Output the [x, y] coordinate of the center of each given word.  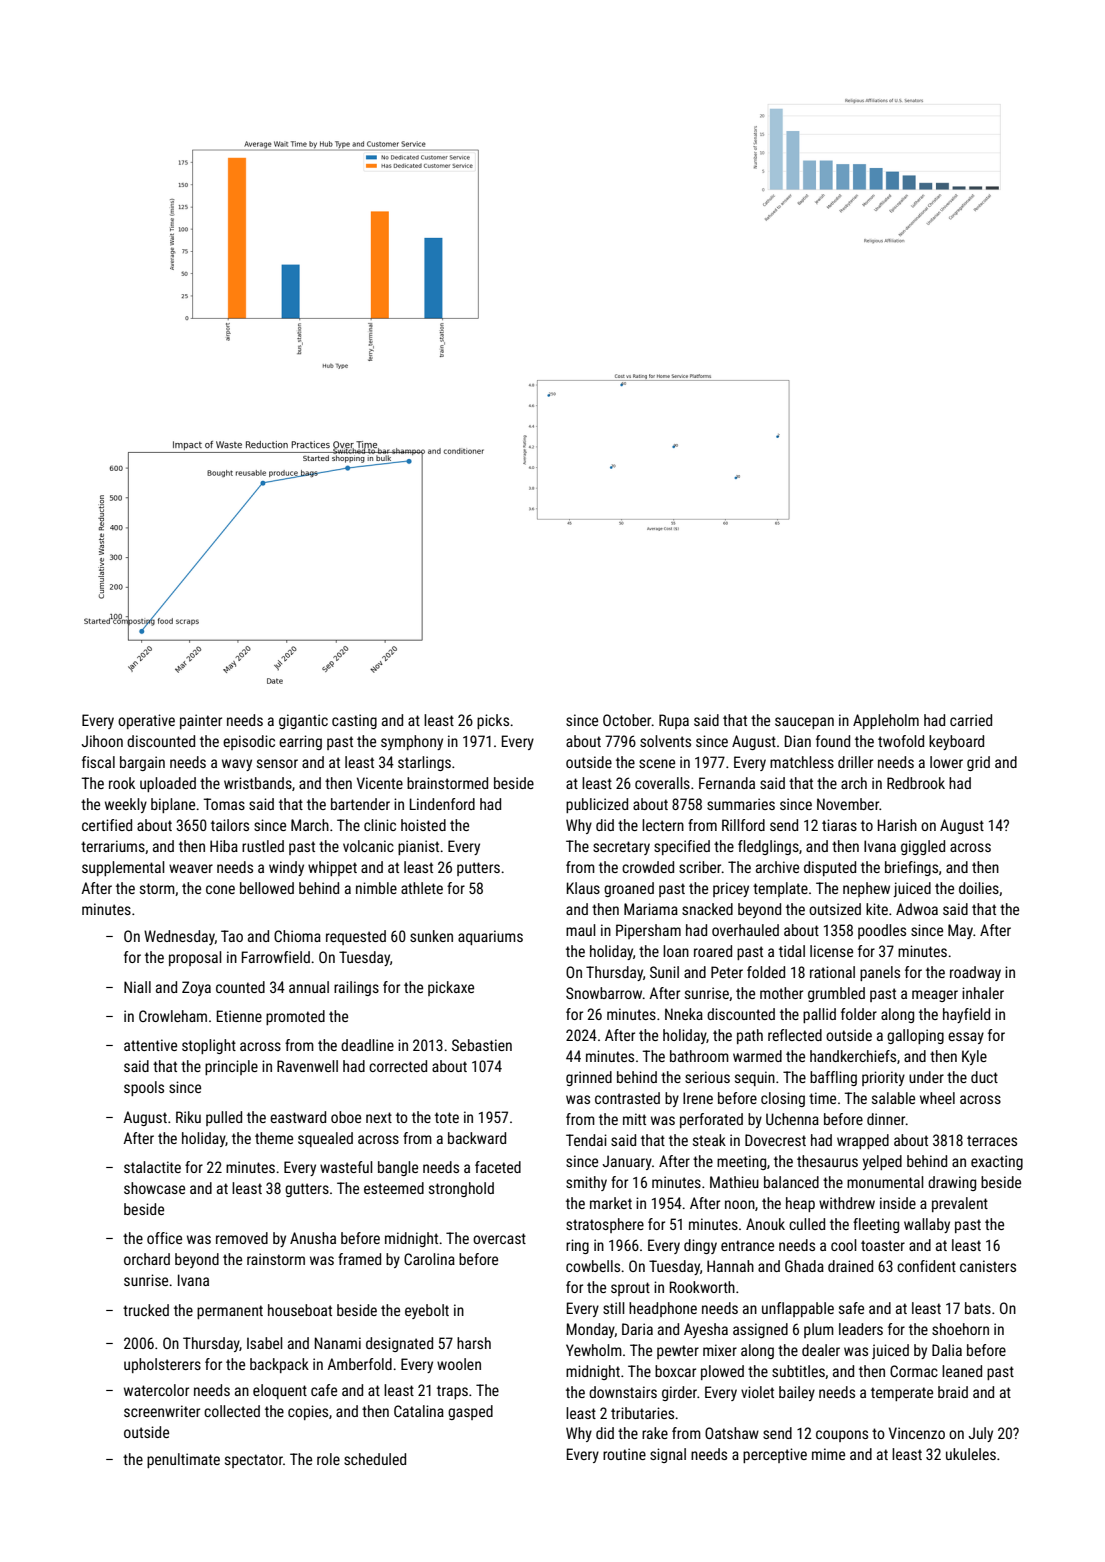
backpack [279, 1365]
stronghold [461, 1189]
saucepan [804, 723]
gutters [307, 1190]
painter [201, 721]
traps [452, 1392]
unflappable [798, 1309]
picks [493, 721]
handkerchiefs [853, 1056]
